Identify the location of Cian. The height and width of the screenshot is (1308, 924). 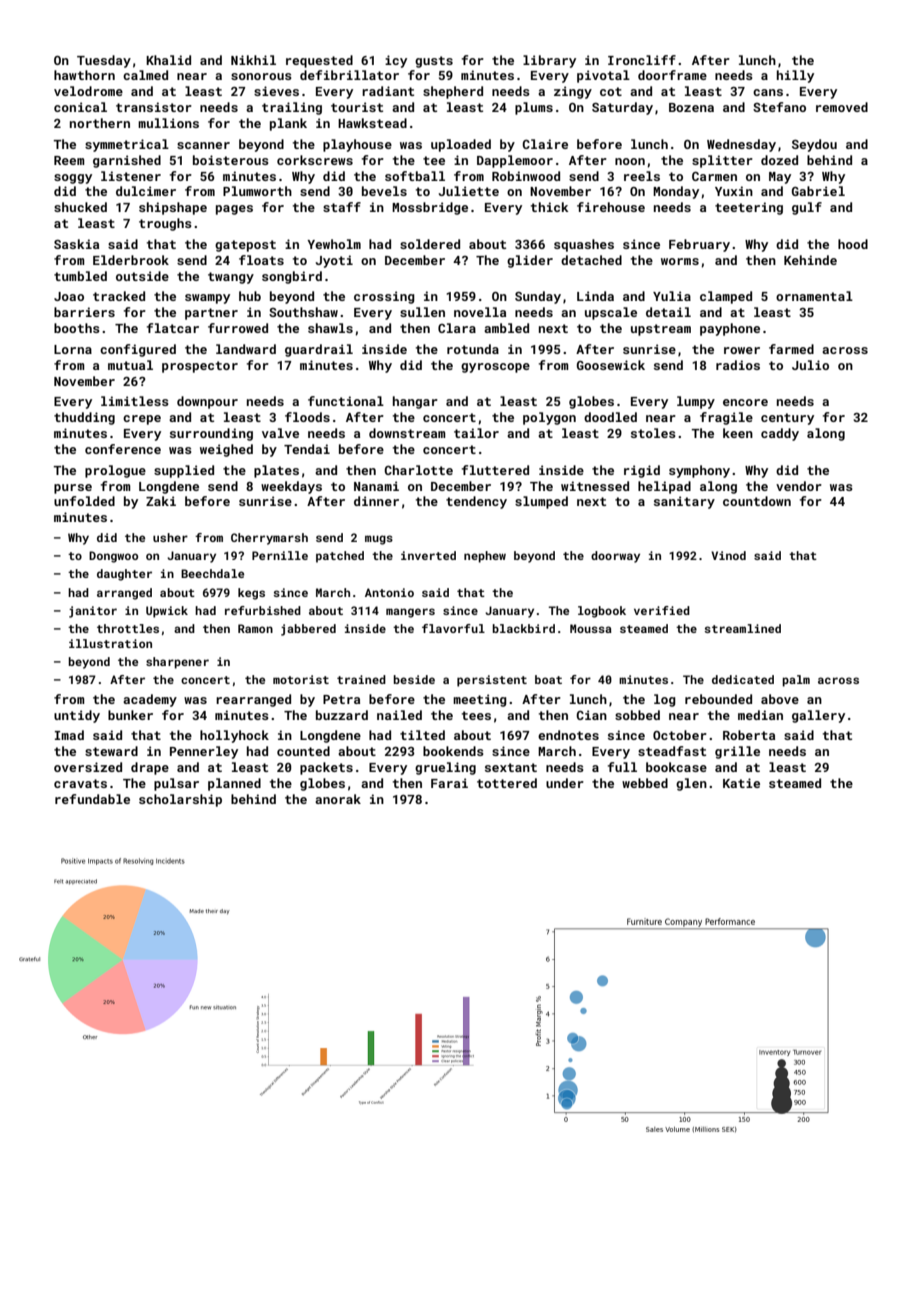
(591, 715).
